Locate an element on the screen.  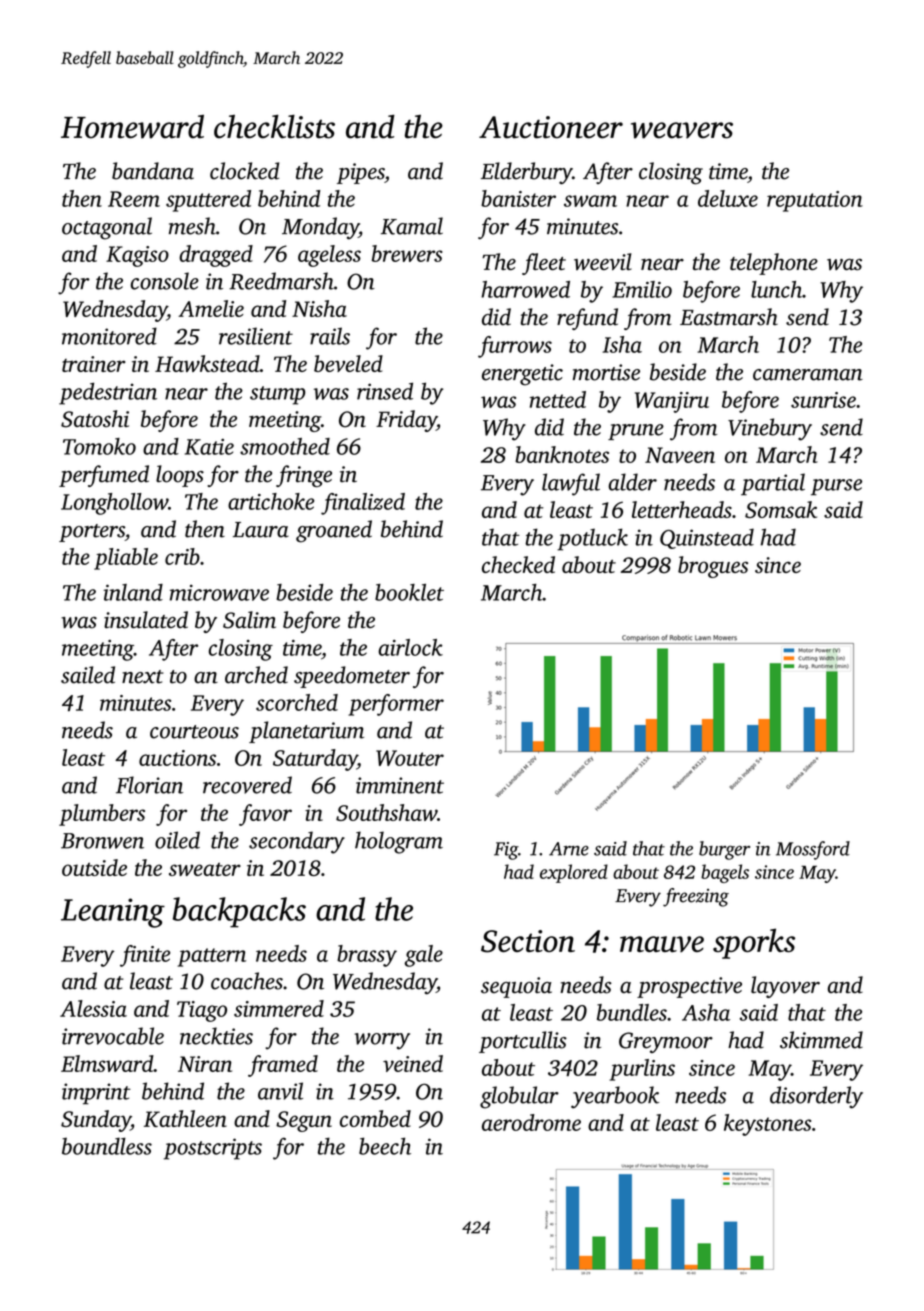
weavers is located at coordinates (682, 130).
